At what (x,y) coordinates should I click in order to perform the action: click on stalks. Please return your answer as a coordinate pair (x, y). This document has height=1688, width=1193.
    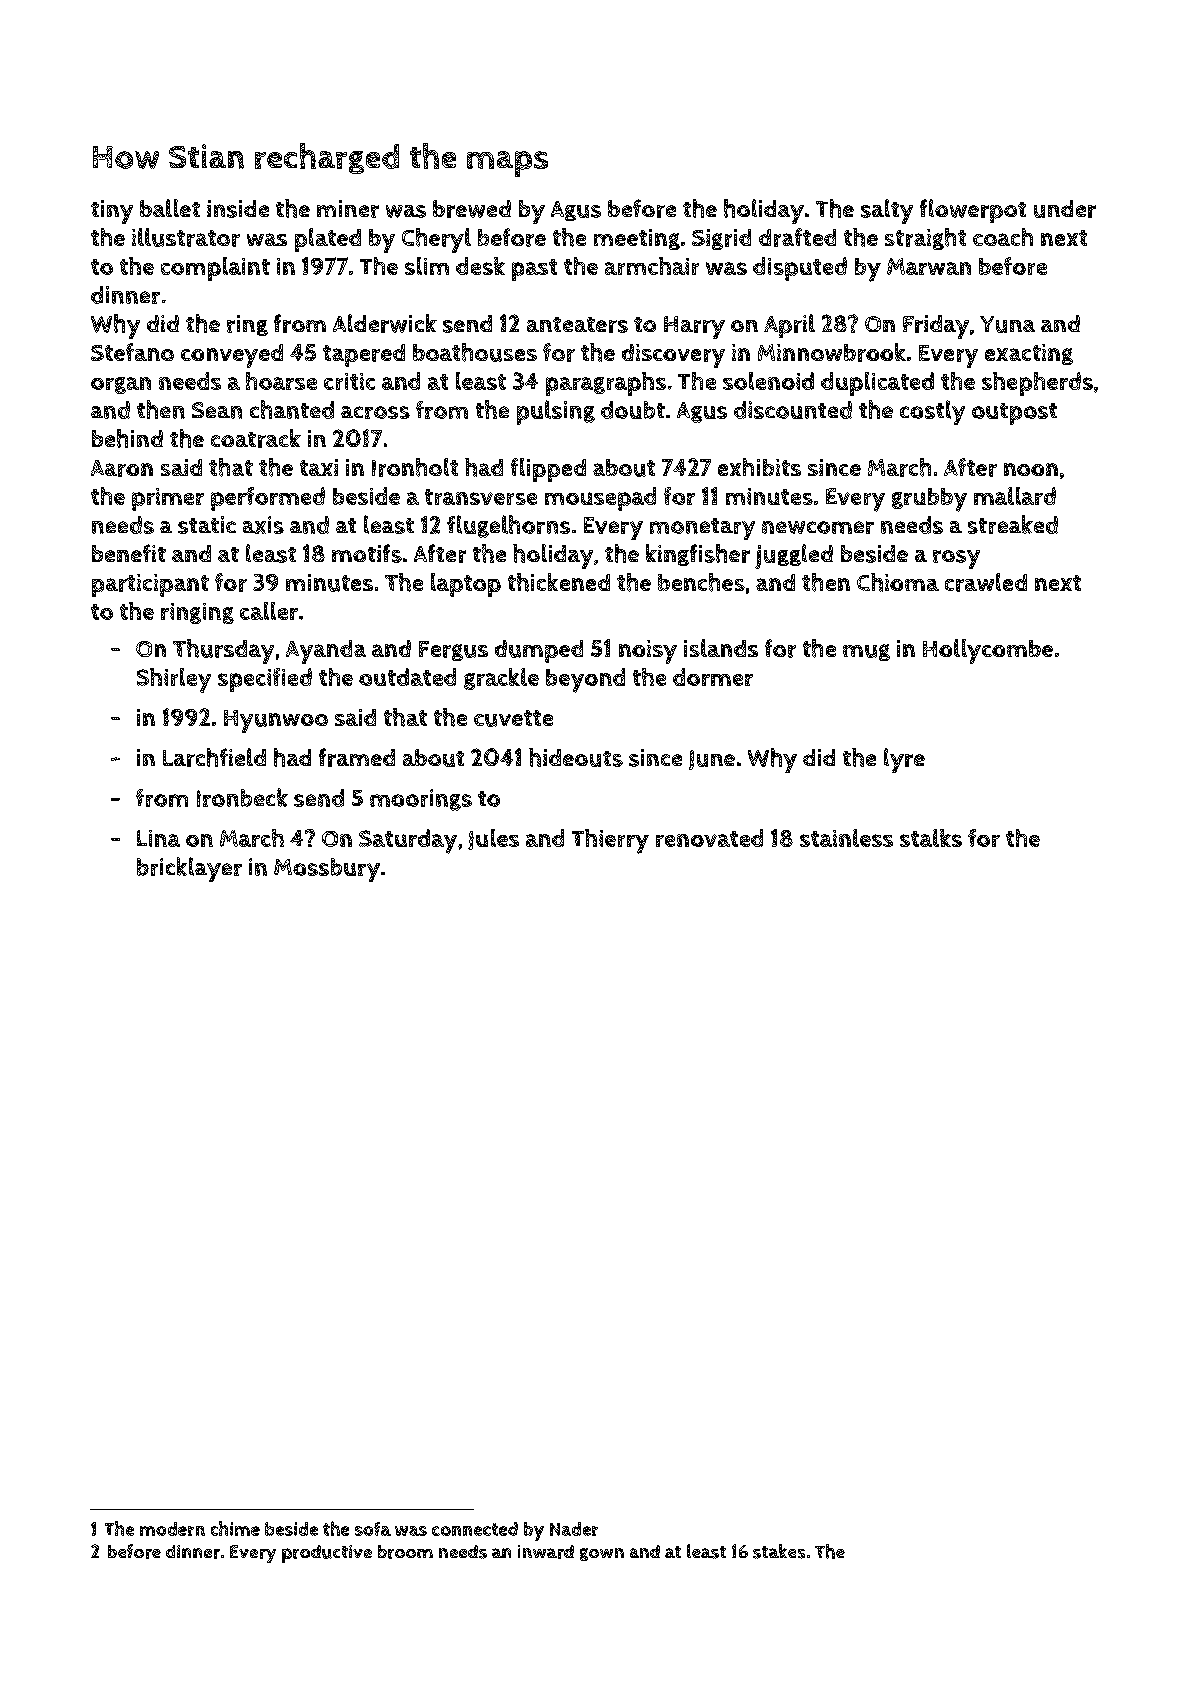
    Looking at the image, I should click on (931, 838).
